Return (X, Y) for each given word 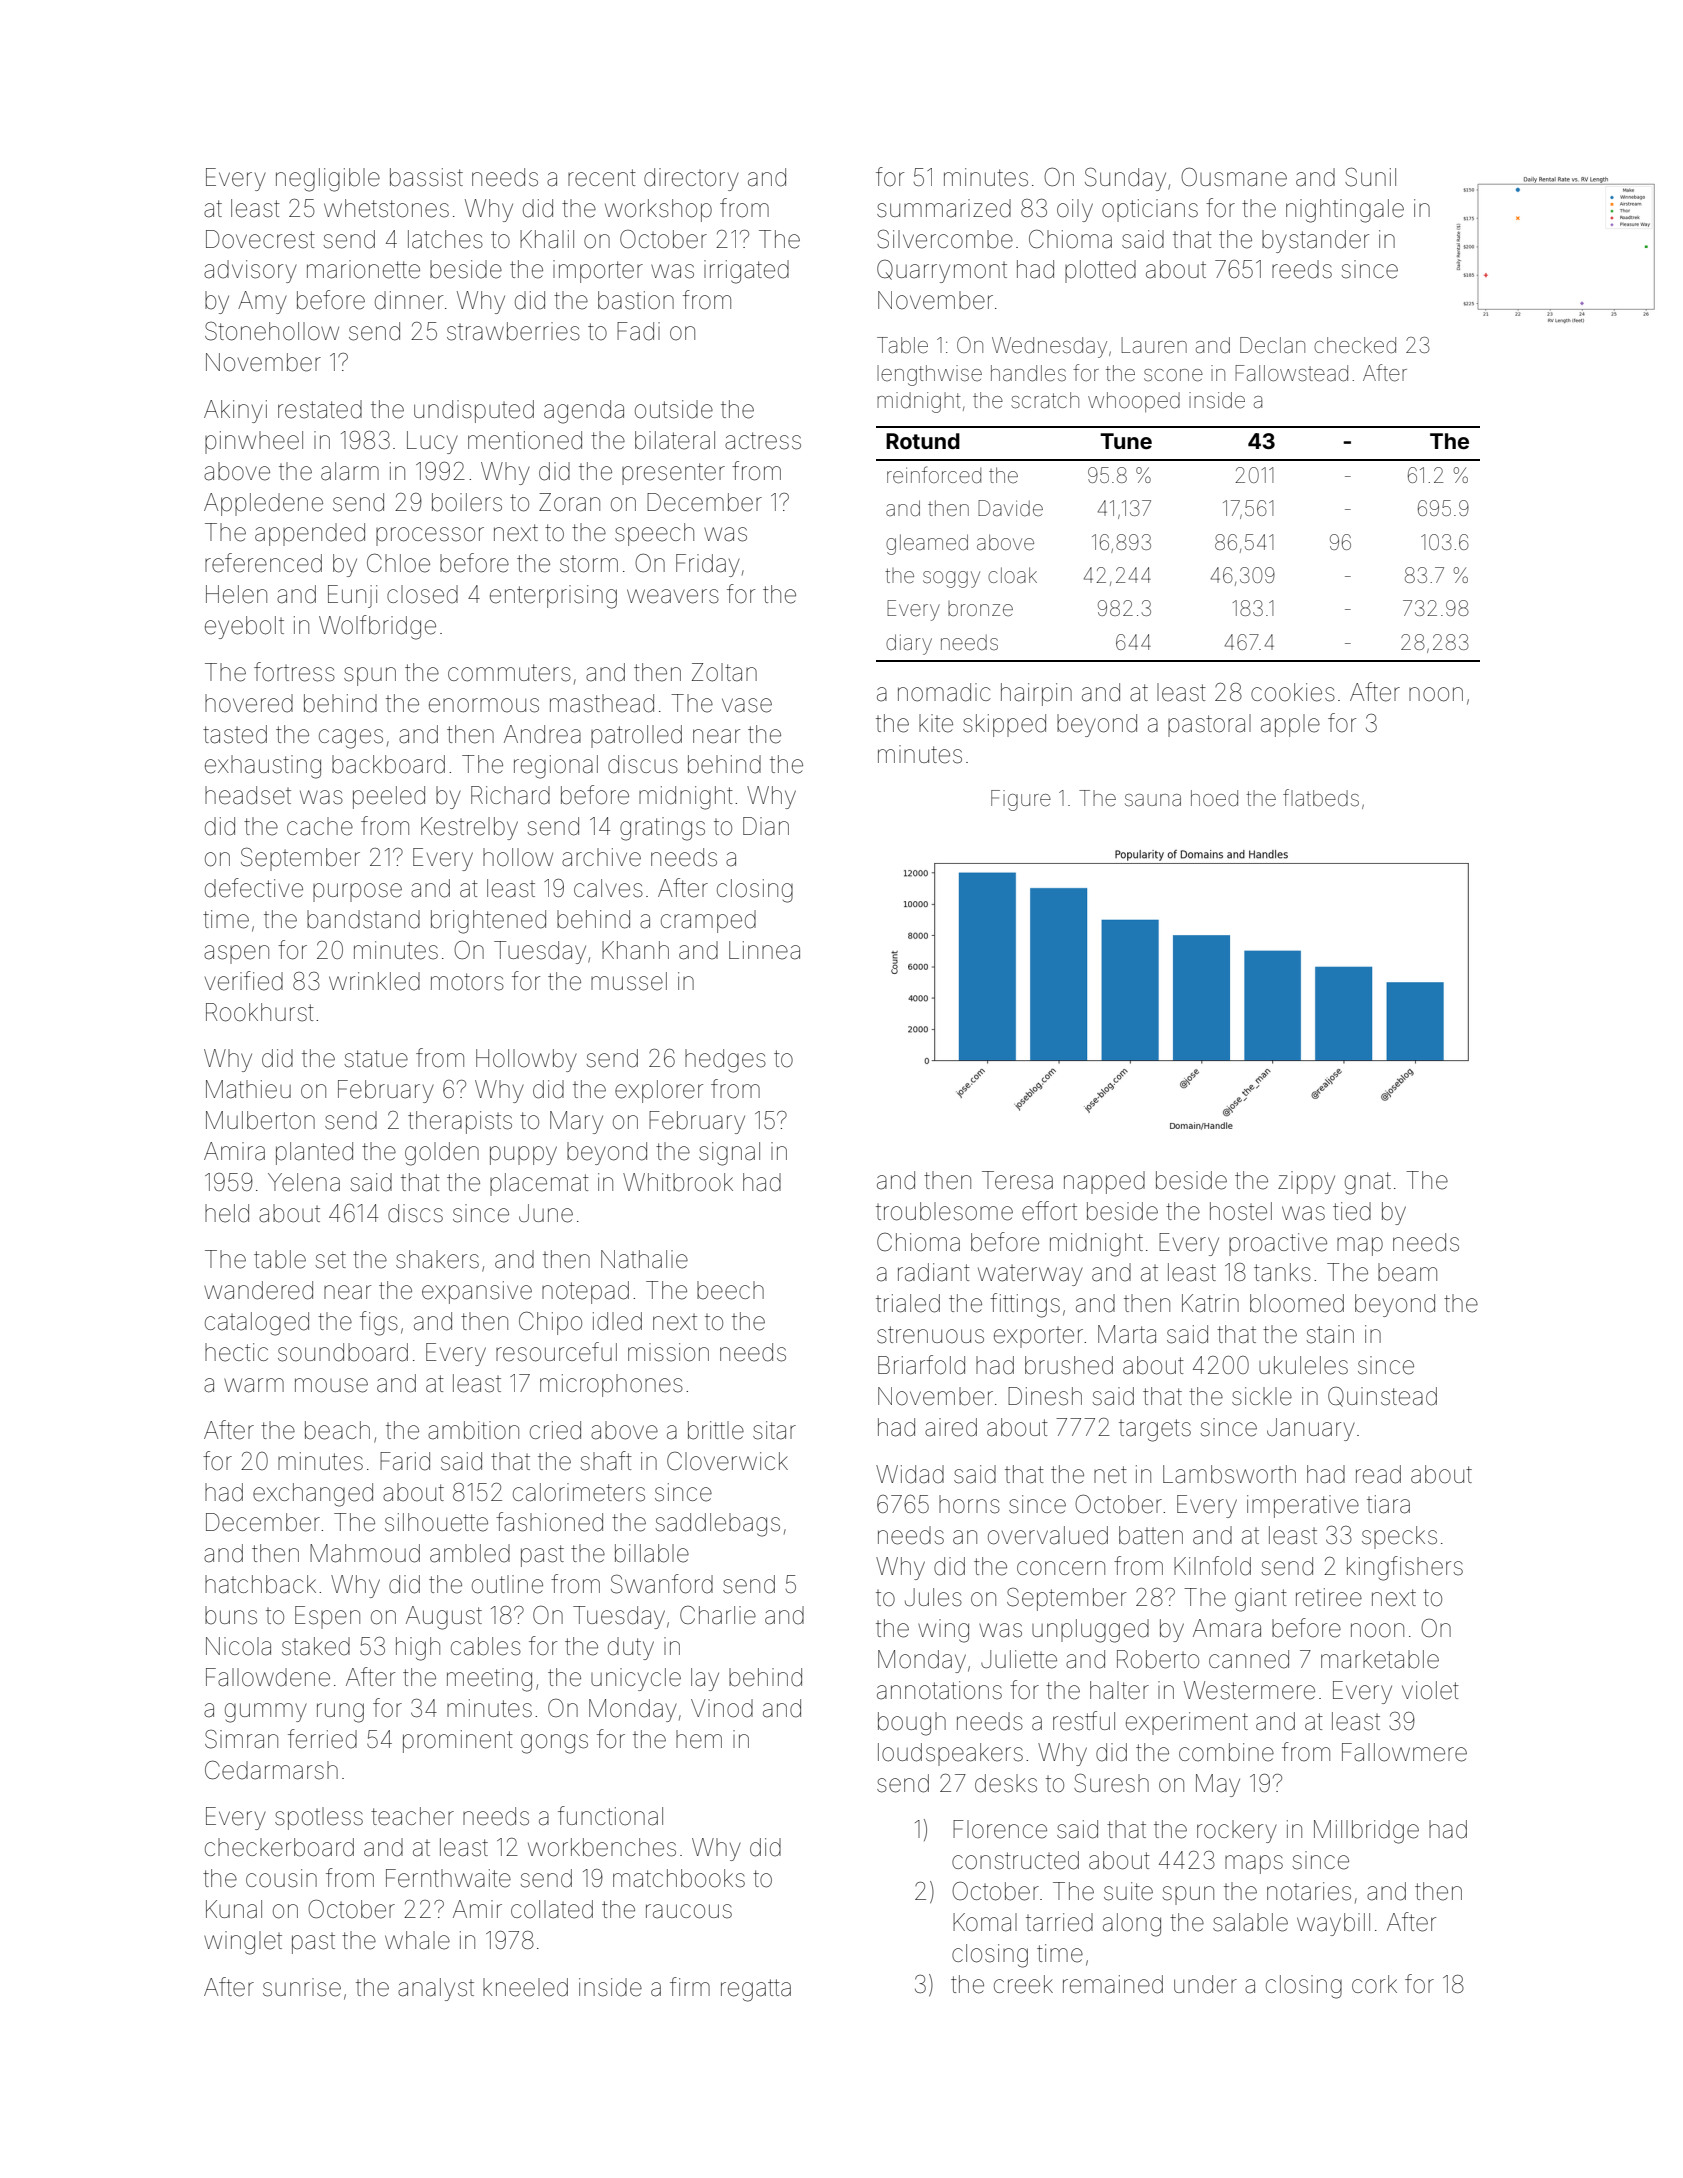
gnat (1368, 1183)
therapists (460, 1122)
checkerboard (279, 1847)
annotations (939, 1690)
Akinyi (235, 411)
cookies (1293, 692)
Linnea (764, 950)
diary (909, 644)
